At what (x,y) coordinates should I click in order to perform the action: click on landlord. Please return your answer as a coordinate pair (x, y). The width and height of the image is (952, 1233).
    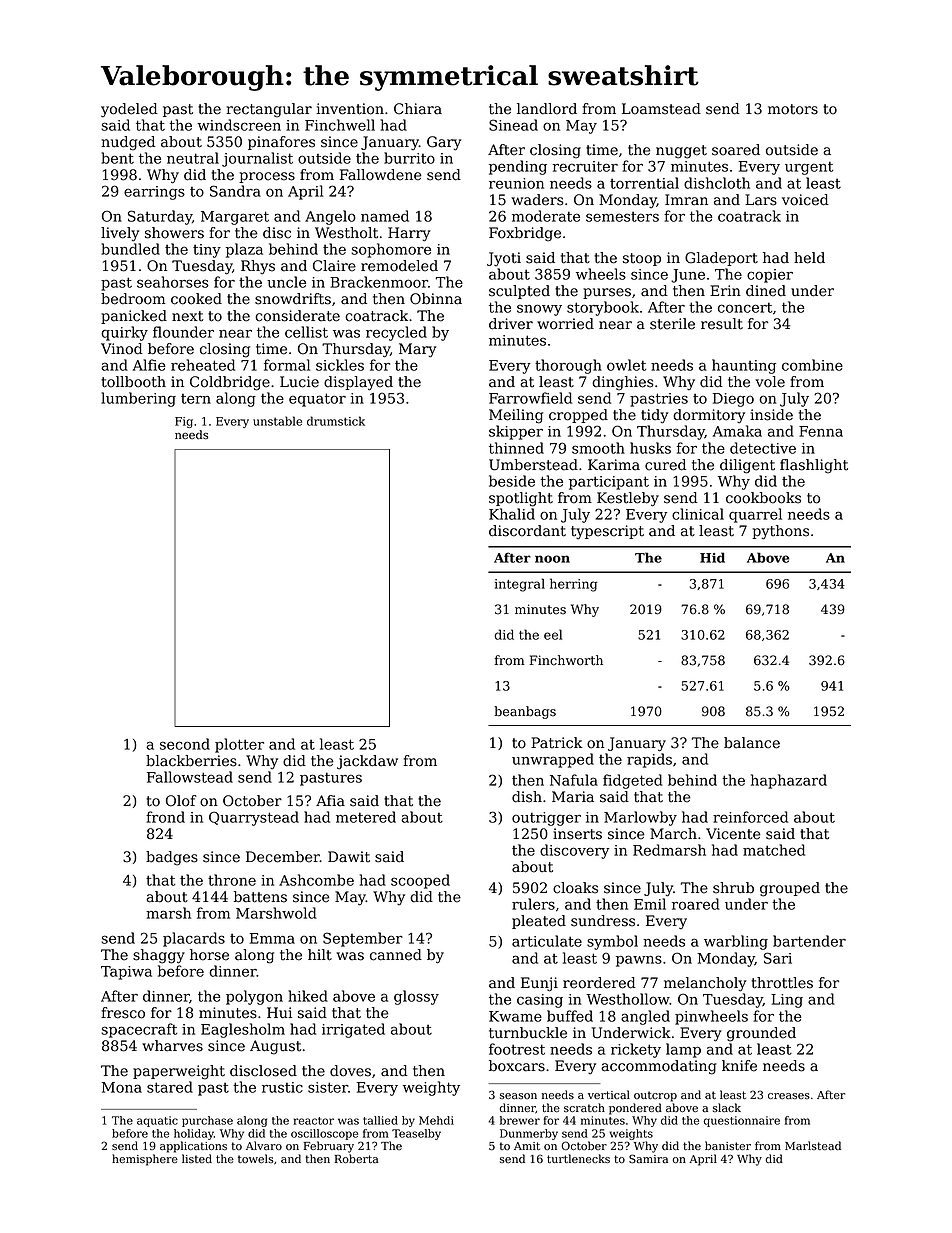
    Looking at the image, I should click on (547, 109).
